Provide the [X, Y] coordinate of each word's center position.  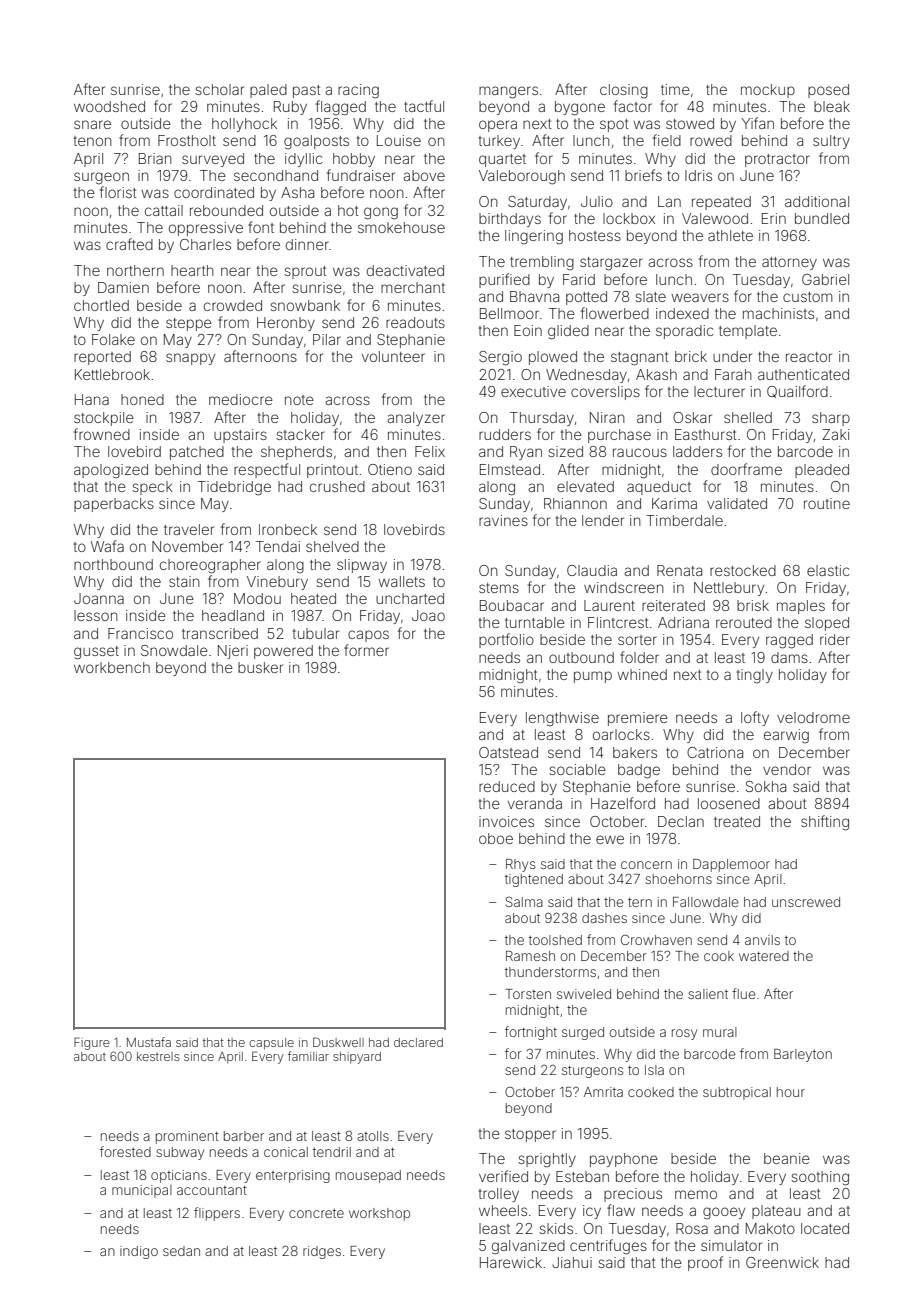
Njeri [233, 652]
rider [835, 639]
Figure [92, 1043]
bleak [832, 106]
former [366, 650]
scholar [219, 89]
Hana [92, 399]
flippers [217, 1214]
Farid [579, 279]
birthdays [510, 220]
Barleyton [803, 1055]
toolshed [555, 940]
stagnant [640, 359]
